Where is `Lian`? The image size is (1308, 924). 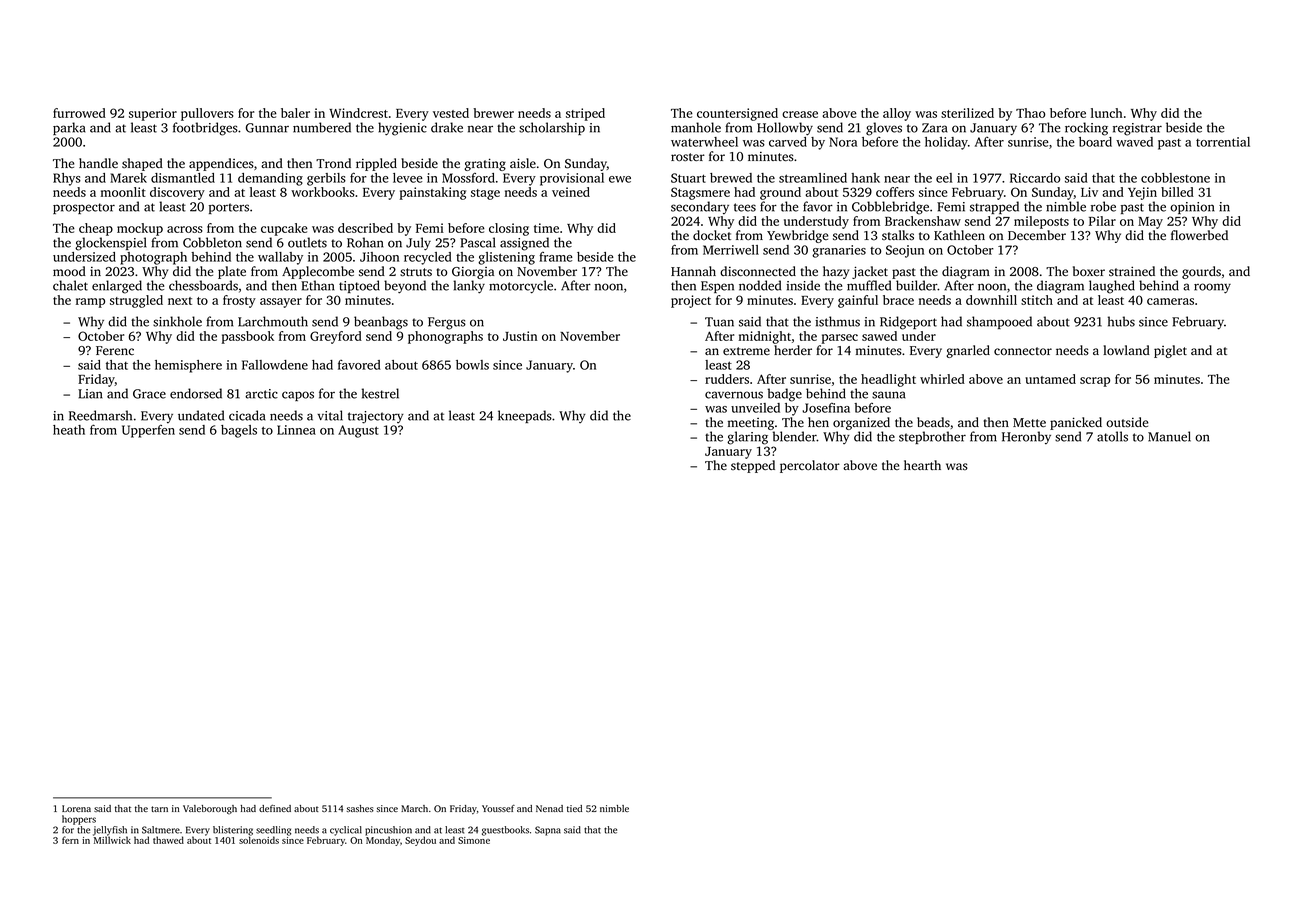
Lian is located at coordinates (90, 394).
